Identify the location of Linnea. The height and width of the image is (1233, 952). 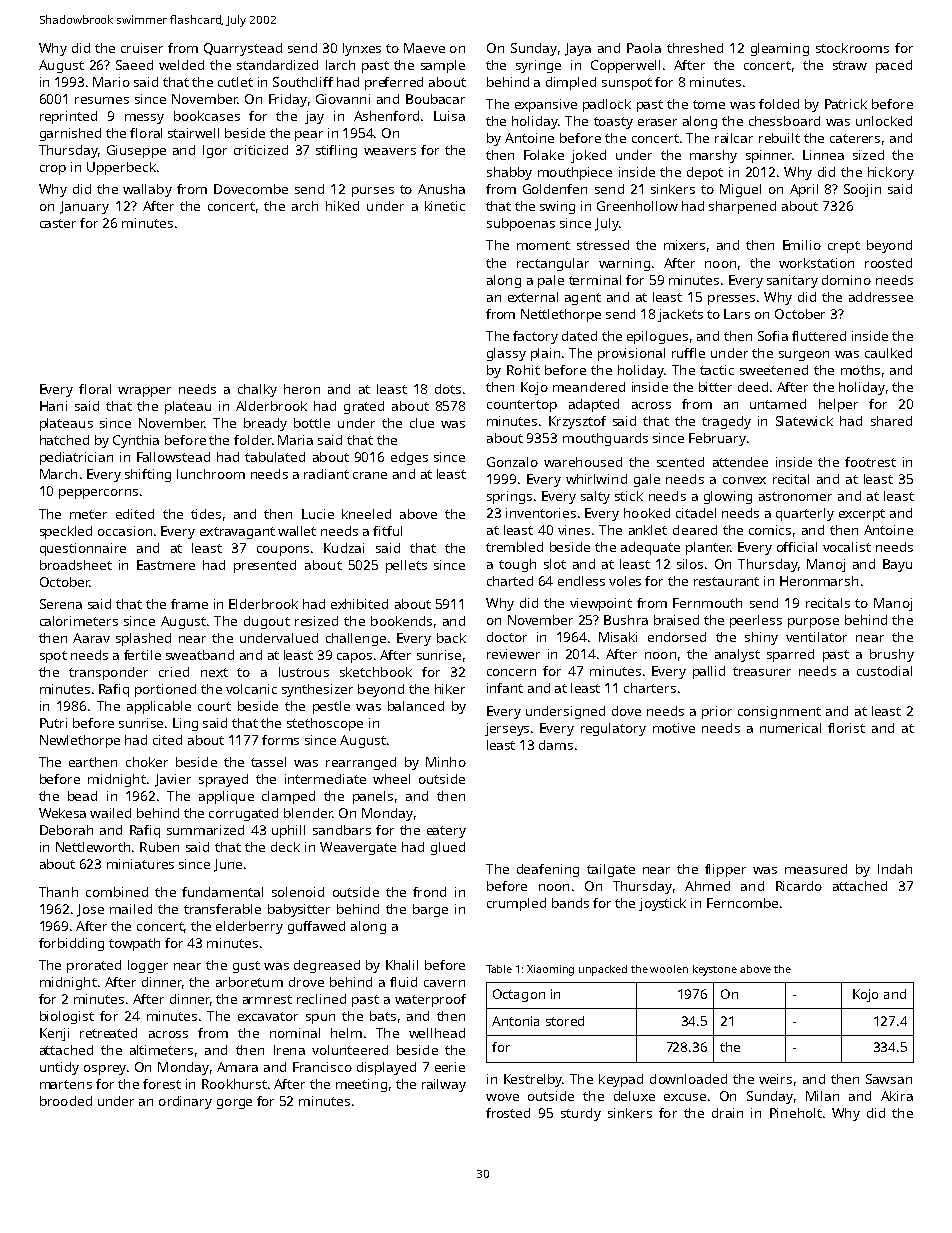
(823, 155).
